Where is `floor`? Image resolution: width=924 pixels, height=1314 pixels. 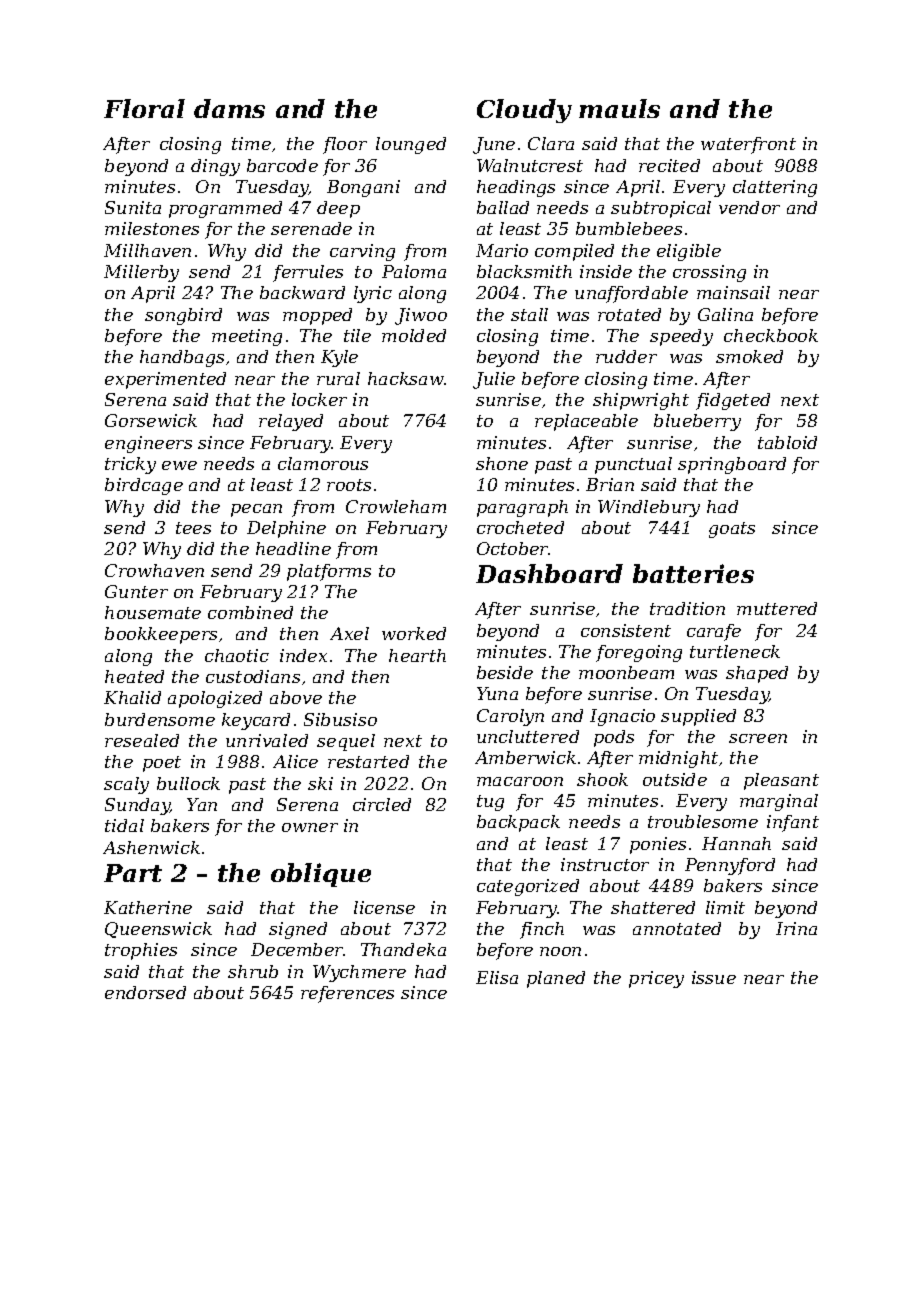
floor is located at coordinates (345, 145).
